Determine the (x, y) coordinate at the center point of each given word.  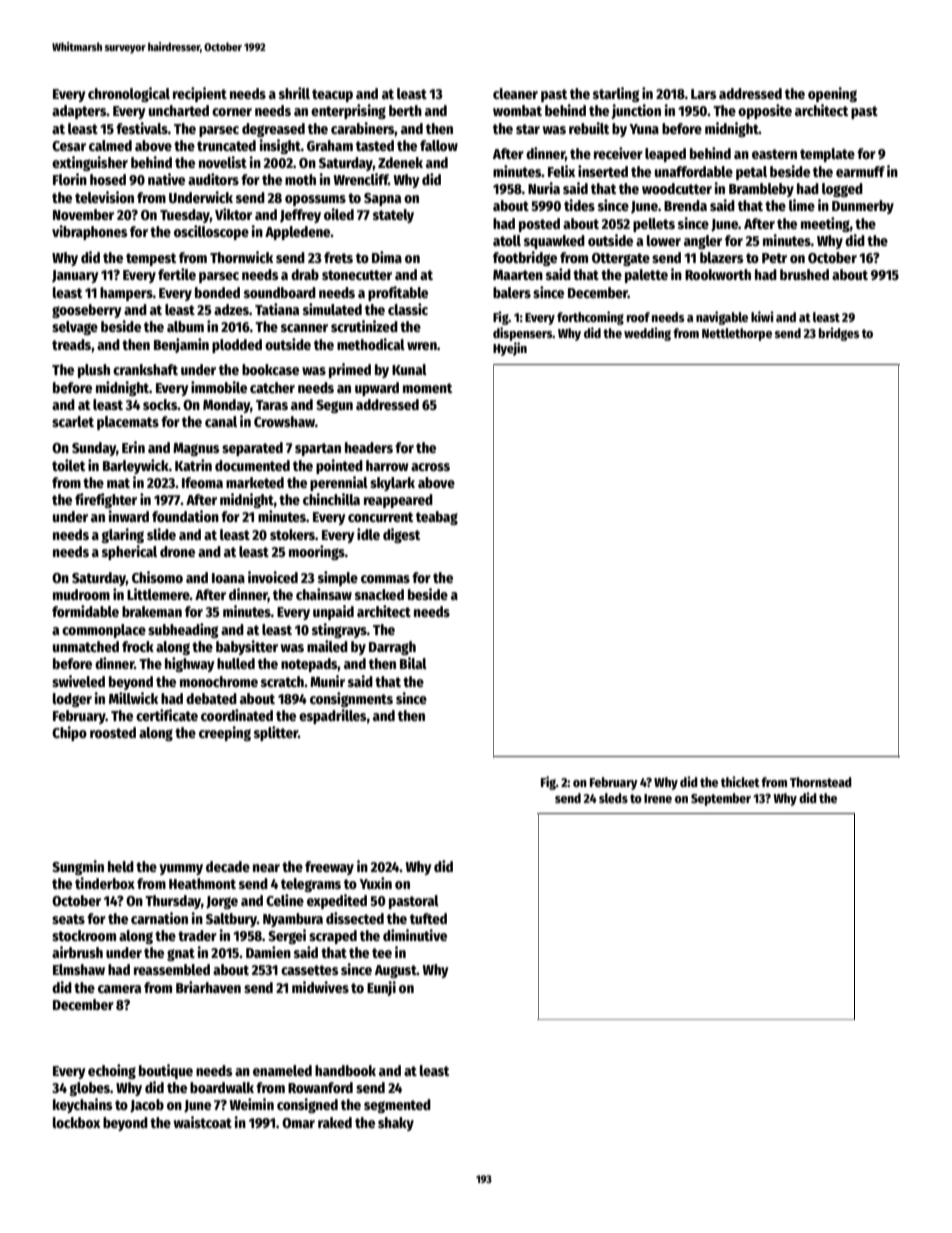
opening (832, 94)
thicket (740, 781)
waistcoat (203, 1122)
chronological (129, 94)
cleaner (515, 93)
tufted (428, 918)
